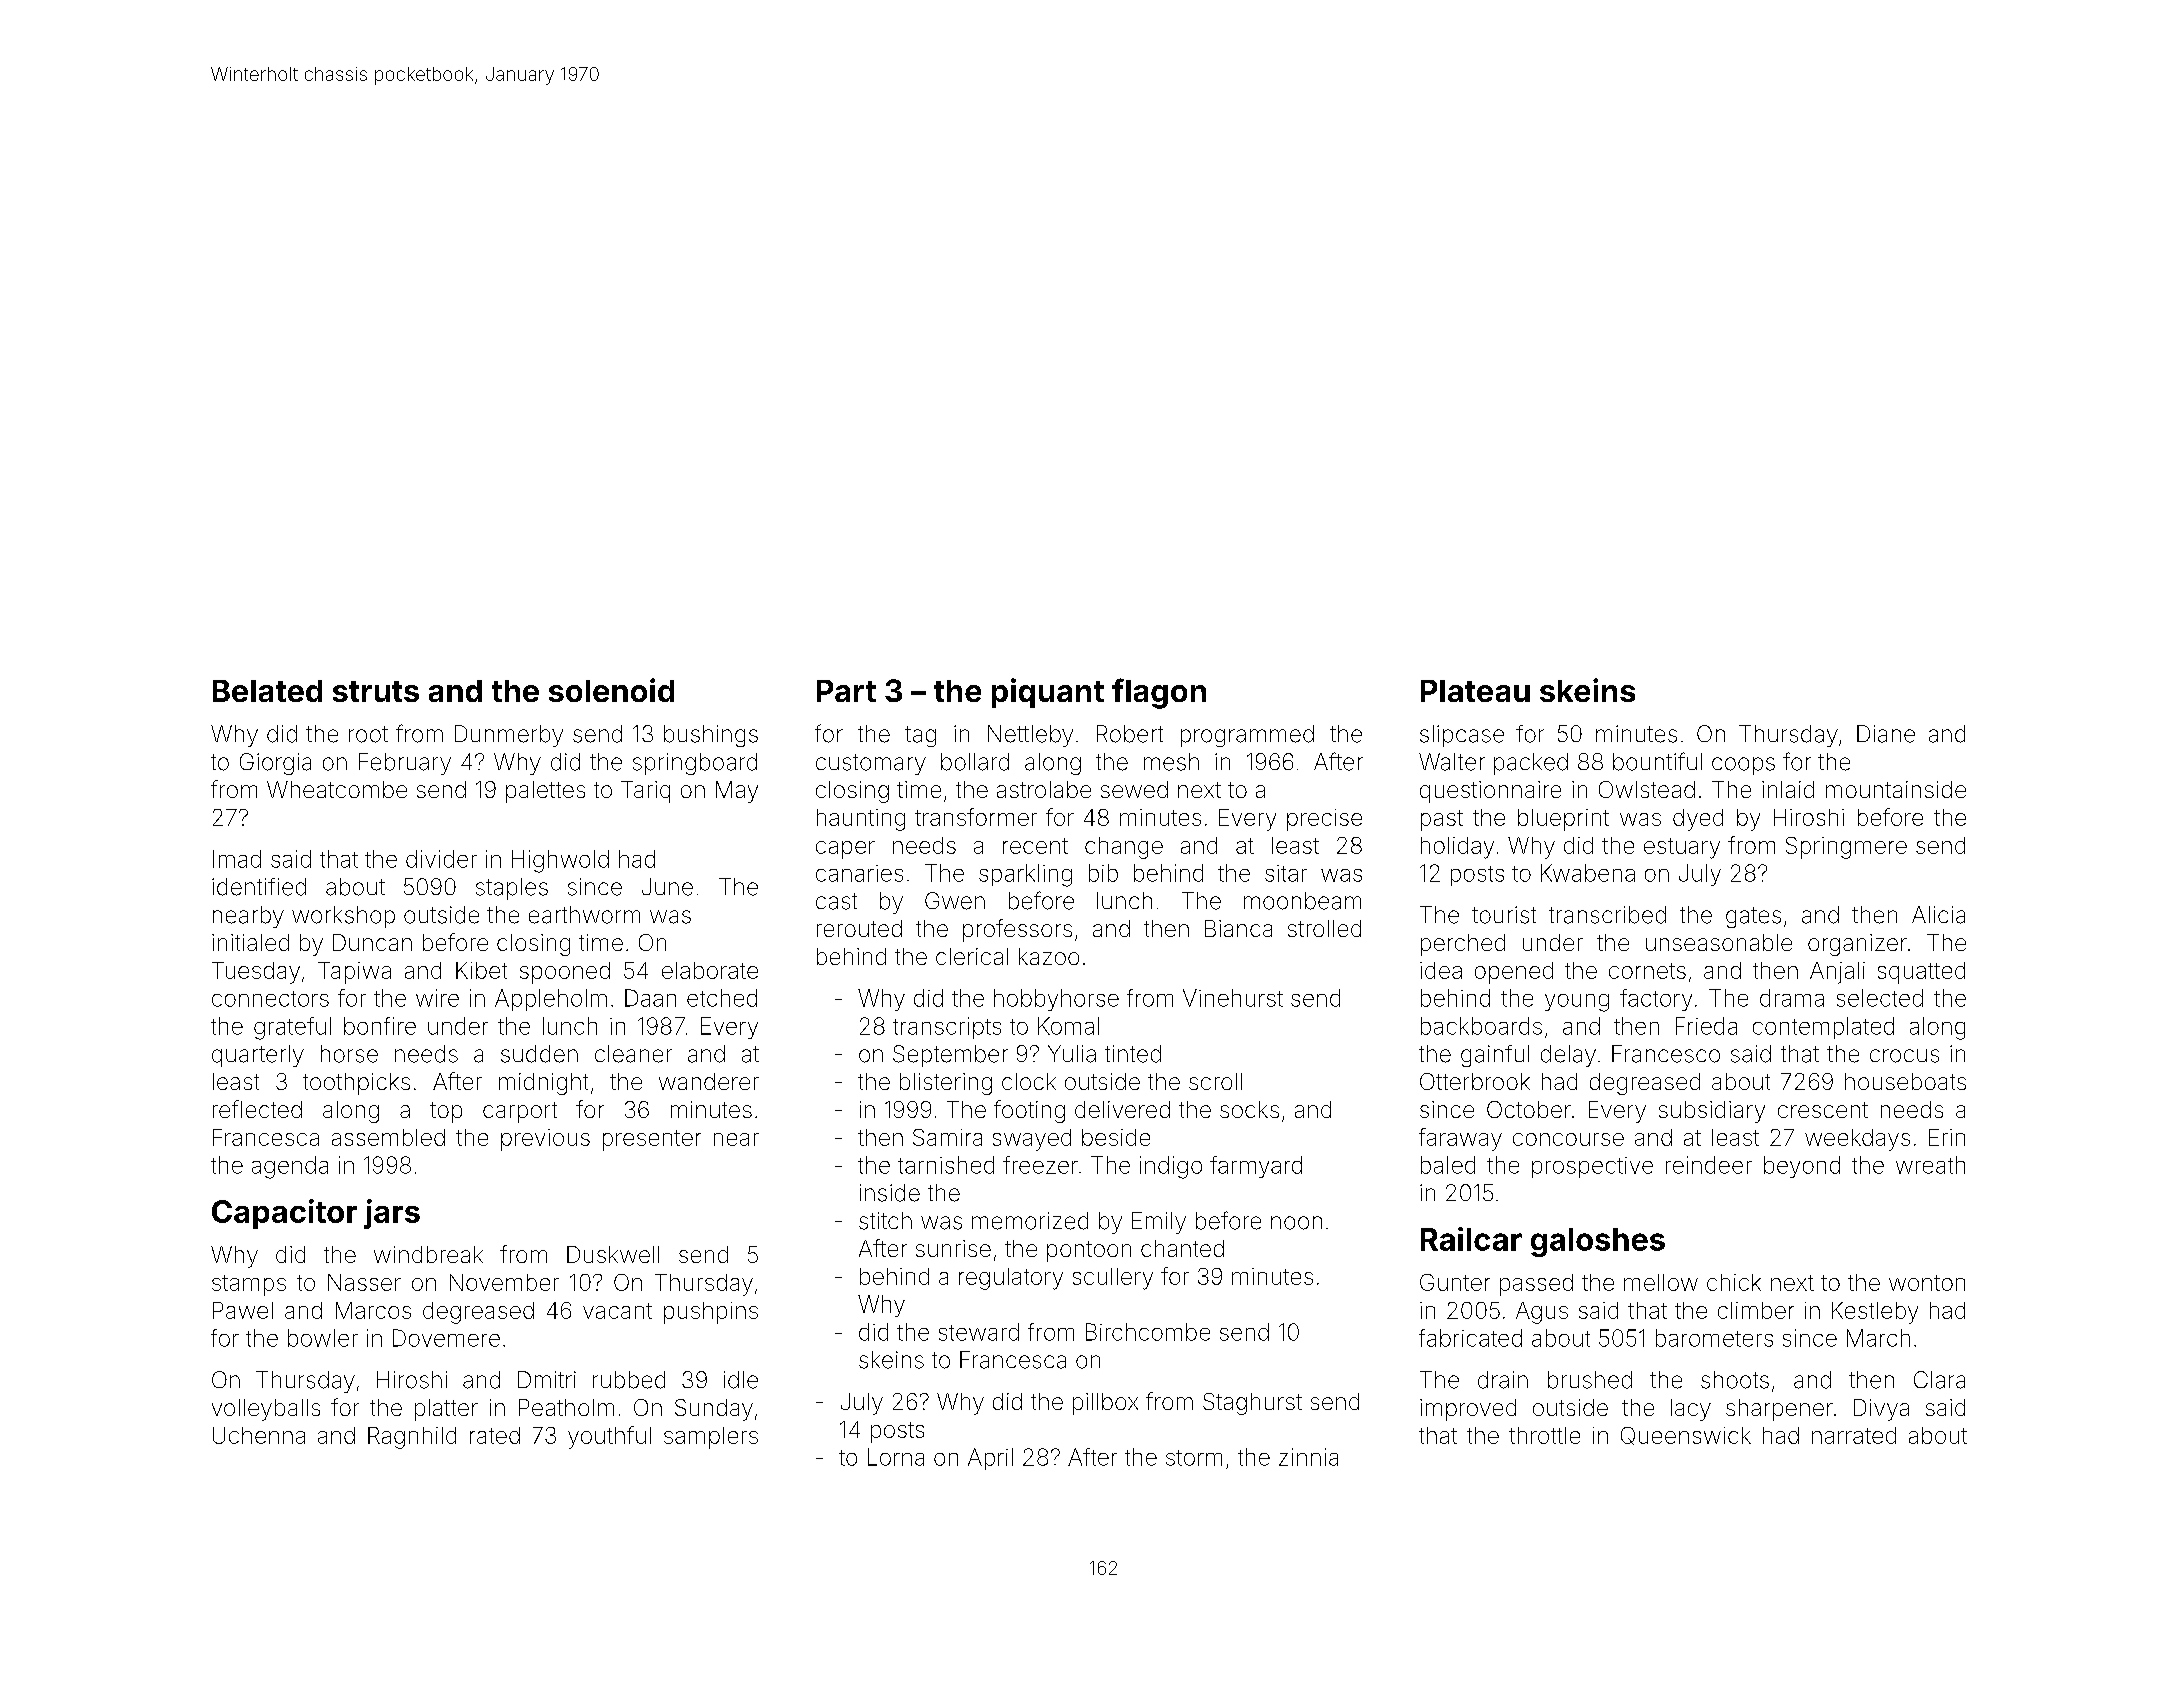 This screenshot has height=1683, width=2178. What do you see at coordinates (560, 861) in the screenshot?
I see `Highwold` at bounding box center [560, 861].
